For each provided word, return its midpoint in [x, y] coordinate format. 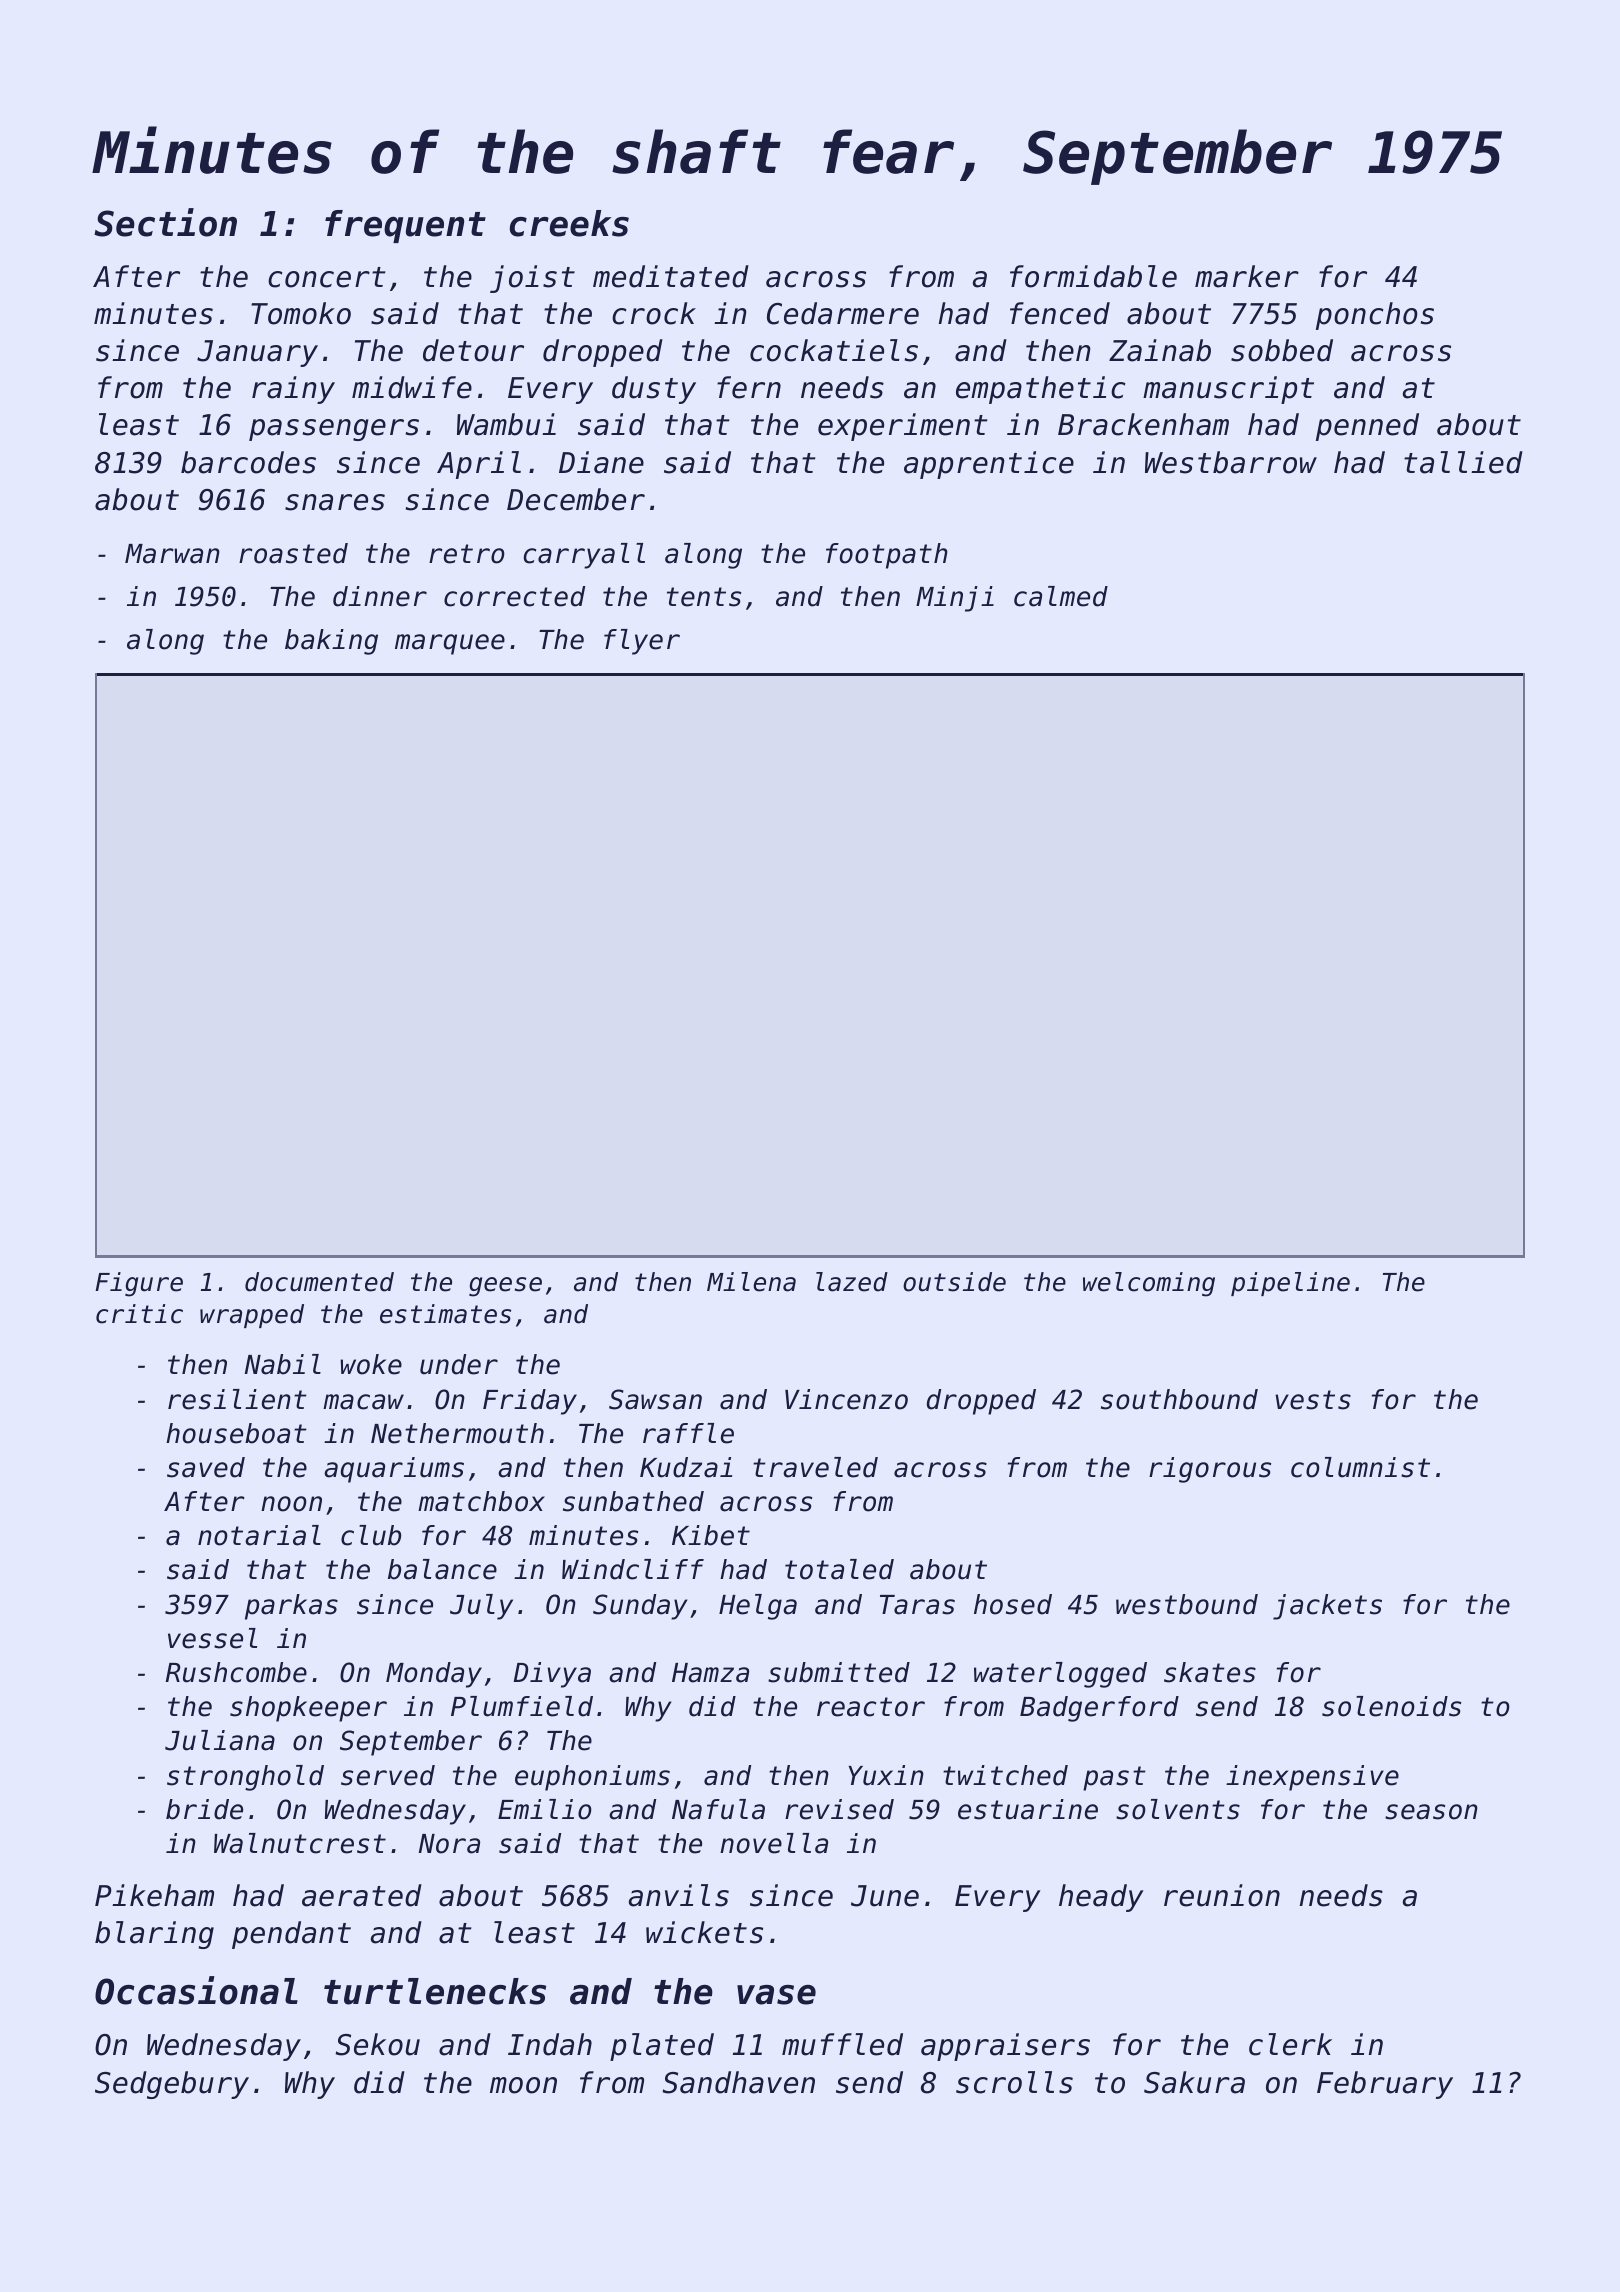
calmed [1061, 596]
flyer [642, 642]
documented [319, 1282]
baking [331, 642]
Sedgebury [172, 2085]
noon [291, 1504]
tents [704, 597]
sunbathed [633, 1501]
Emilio [545, 1809]
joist [532, 279]
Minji [955, 599]
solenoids [1391, 1706]
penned [1367, 427]
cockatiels [834, 350]
